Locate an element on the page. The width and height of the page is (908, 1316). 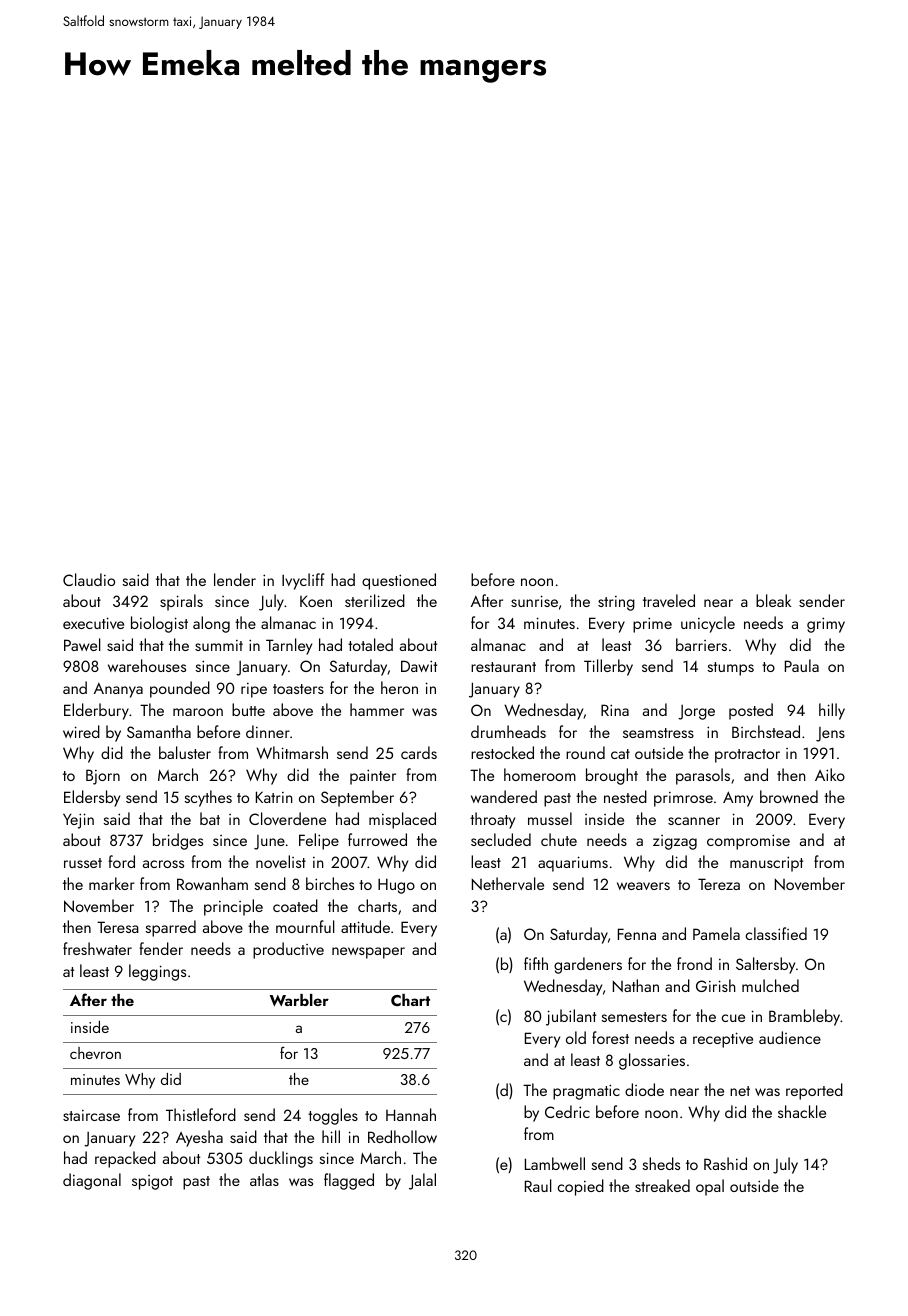
questioned is located at coordinates (399, 581).
